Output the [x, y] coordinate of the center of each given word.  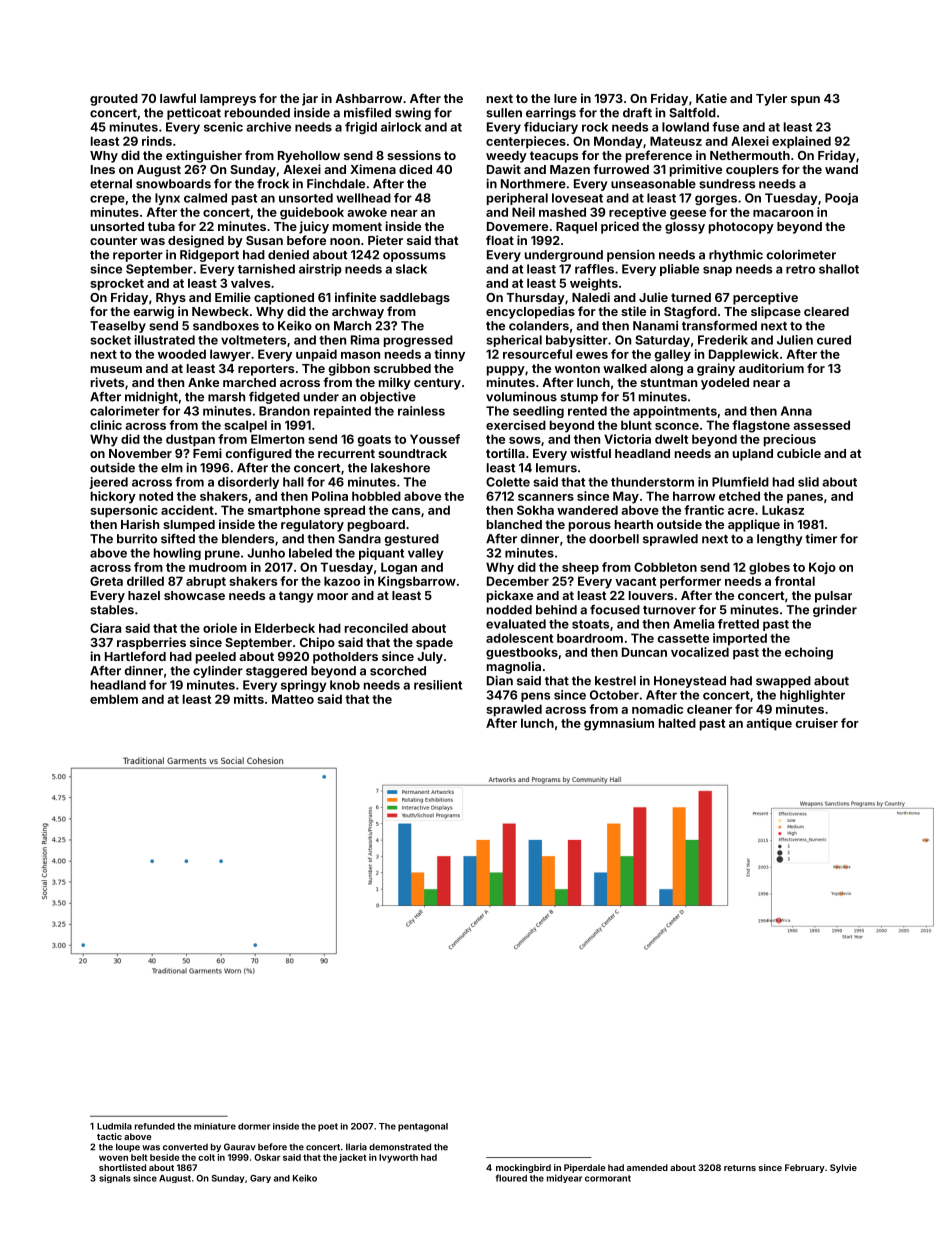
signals [115, 1178]
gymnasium [619, 724]
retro [800, 269]
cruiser [816, 723]
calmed [205, 198]
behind [556, 610]
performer [690, 582]
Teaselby [118, 327]
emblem [114, 699]
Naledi [591, 297]
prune [222, 555]
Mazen [570, 169]
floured [511, 1178]
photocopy [741, 228]
